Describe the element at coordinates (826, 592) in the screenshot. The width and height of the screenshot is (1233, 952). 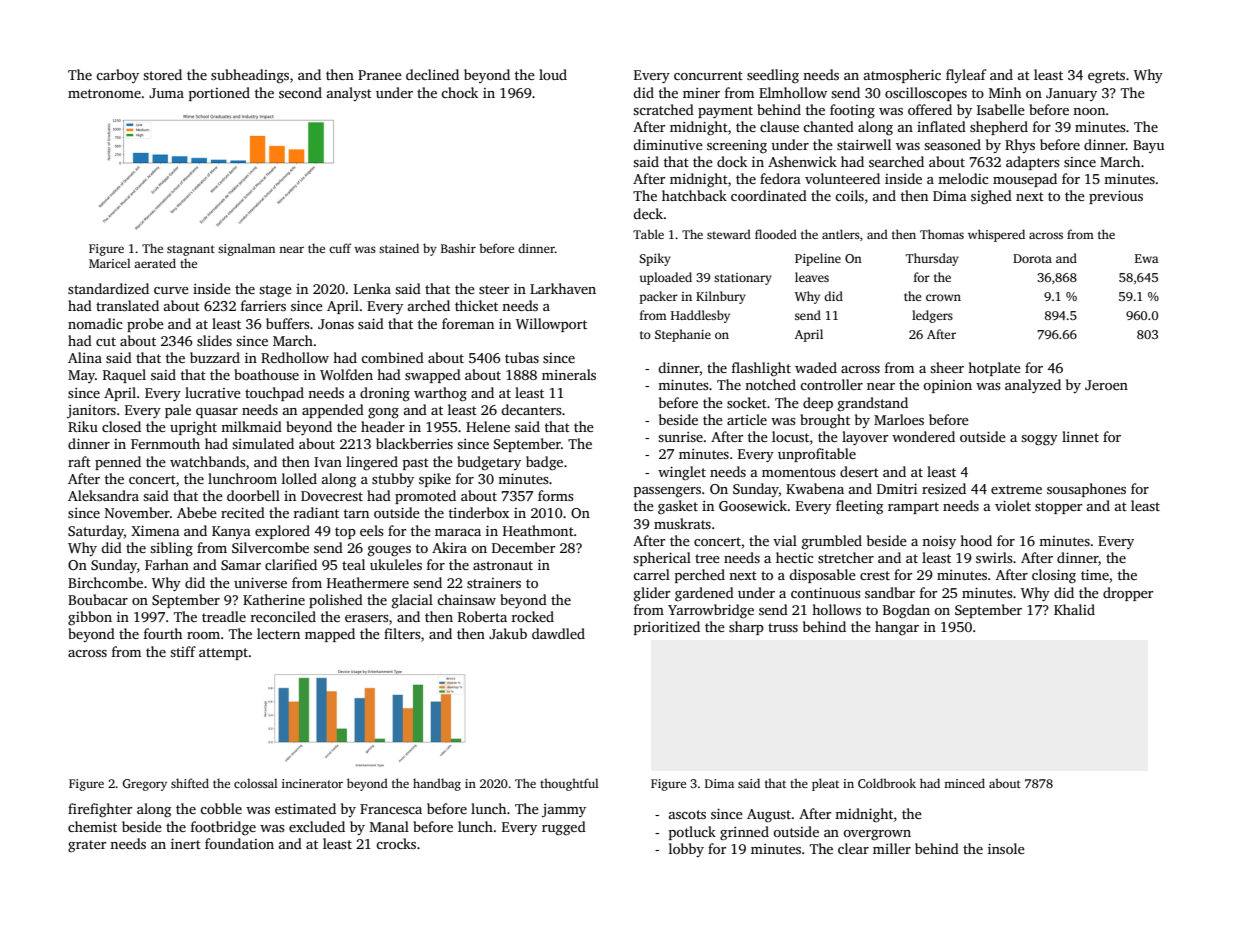
I see `continuous` at that location.
